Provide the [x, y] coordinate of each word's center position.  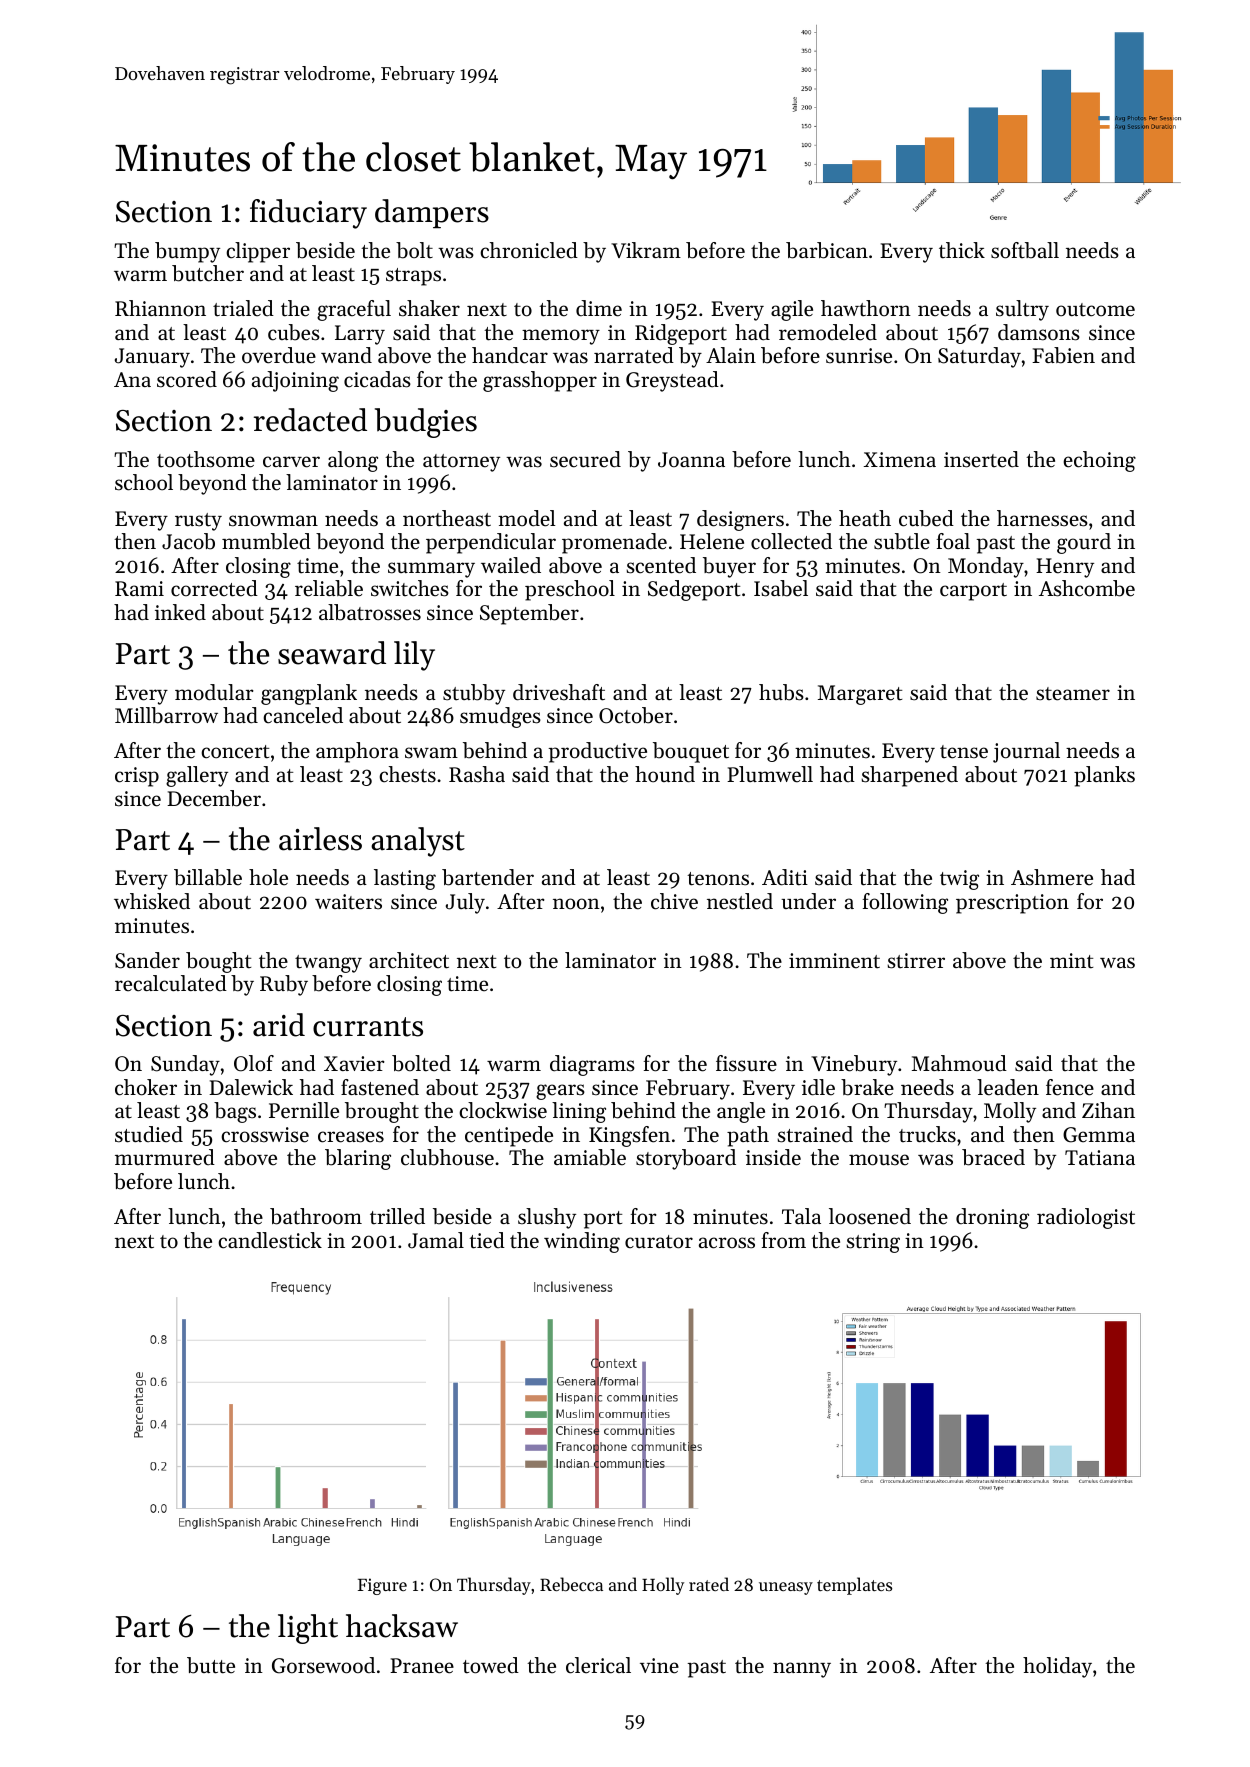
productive [598, 752]
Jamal [436, 1240]
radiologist [1086, 1218]
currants [368, 1027]
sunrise [859, 356]
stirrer [916, 961]
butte [211, 1665]
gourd [1084, 543]
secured [585, 459]
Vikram [646, 250]
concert [235, 752]
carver [291, 462]
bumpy [187, 252]
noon [576, 904]
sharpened [909, 776]
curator [659, 1242]
